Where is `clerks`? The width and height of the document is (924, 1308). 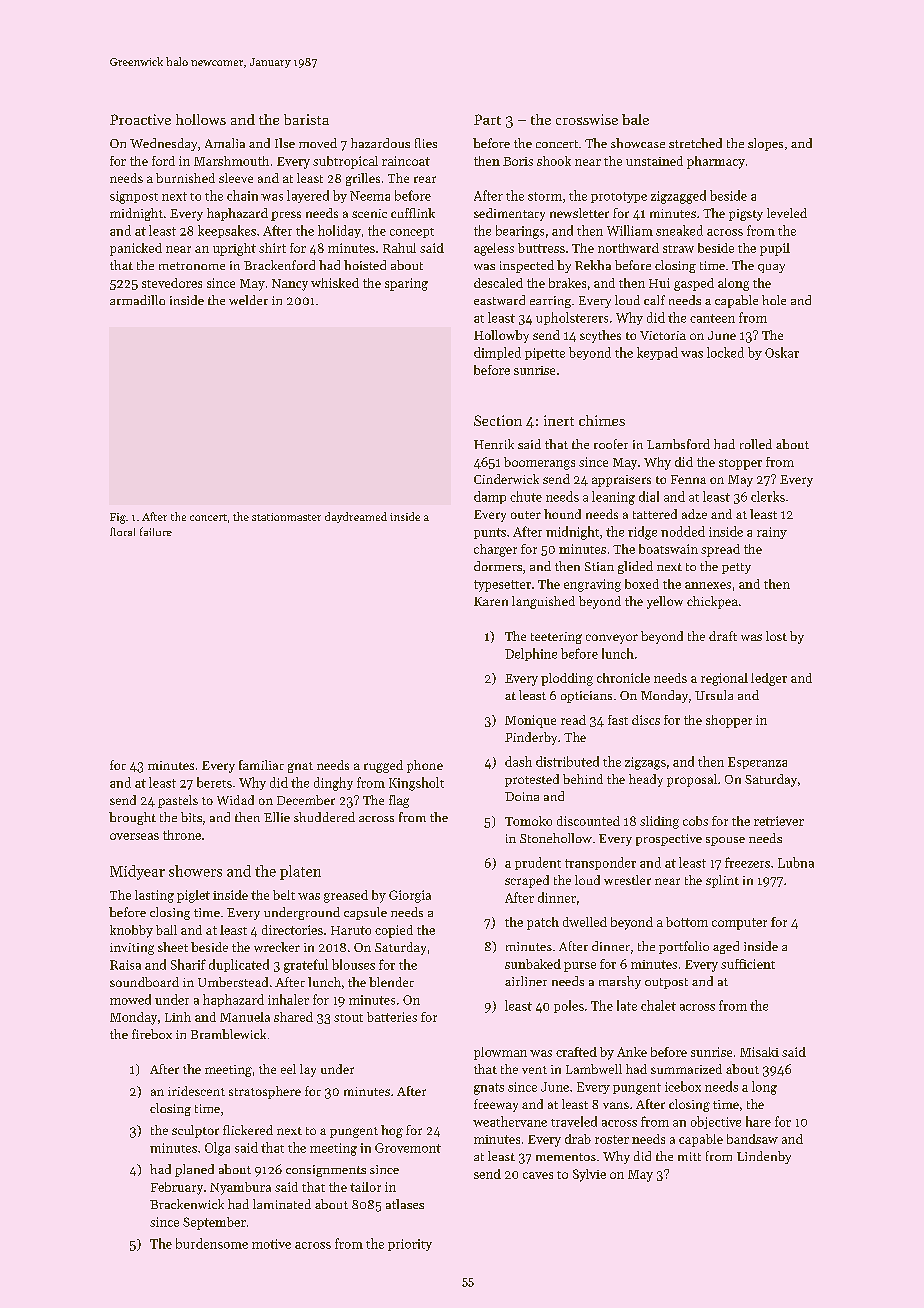
clerks is located at coordinates (768, 496).
